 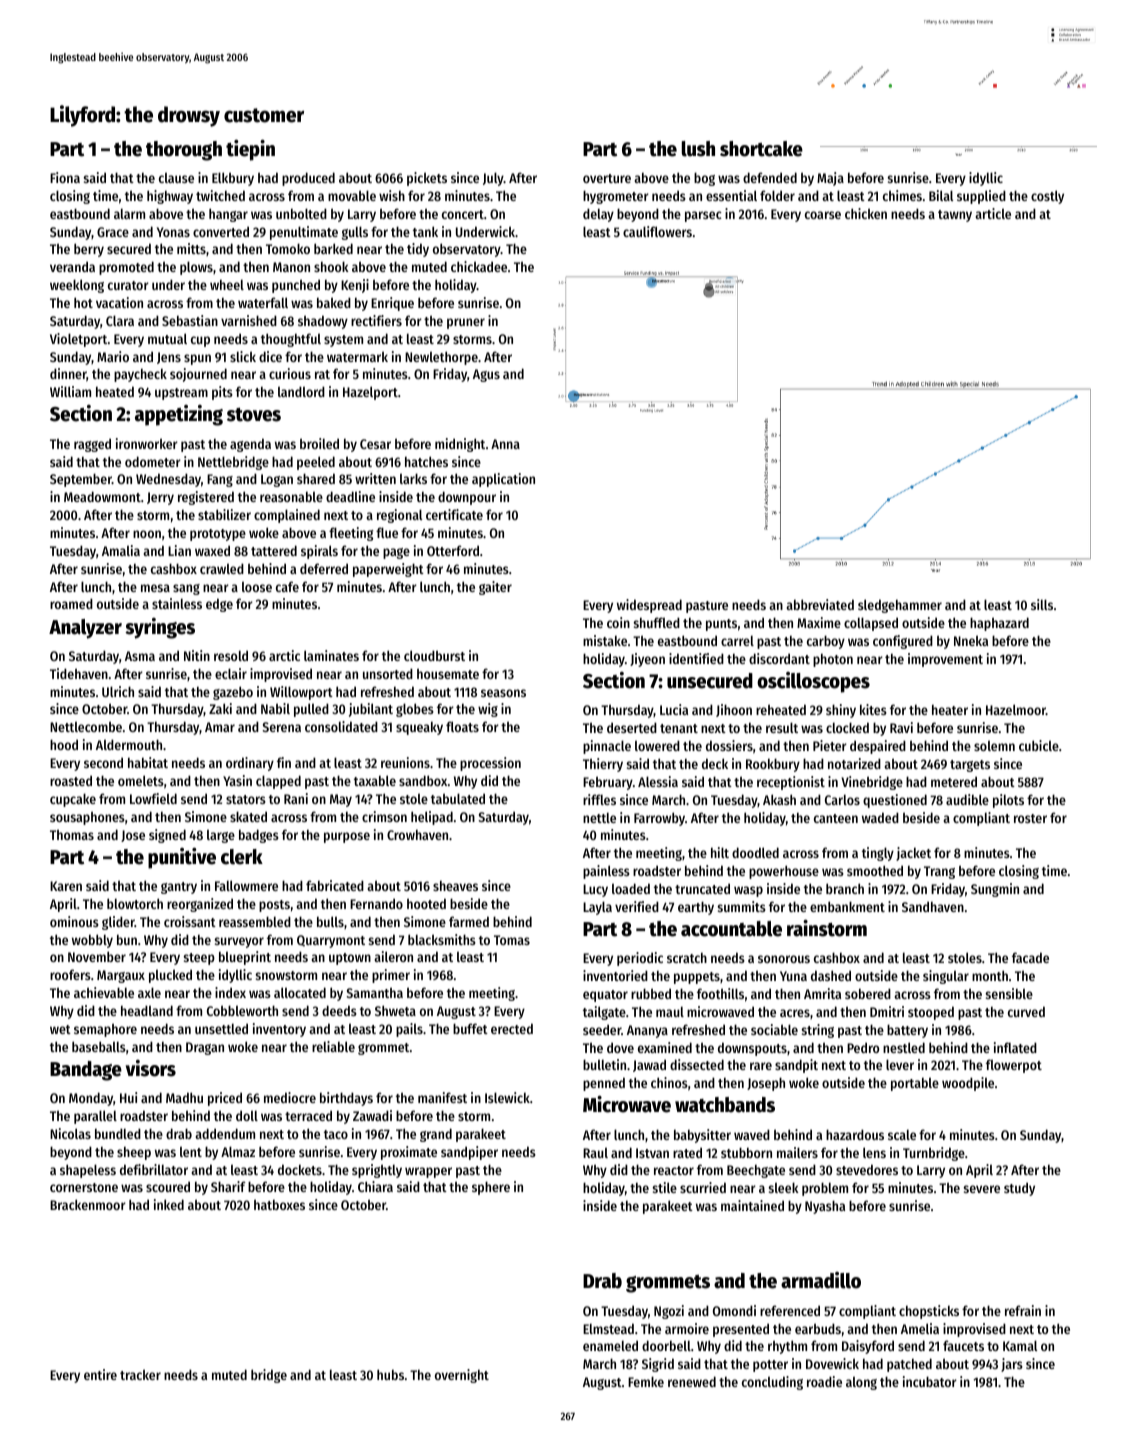 I want to click on Otterford, so click(x=453, y=550).
